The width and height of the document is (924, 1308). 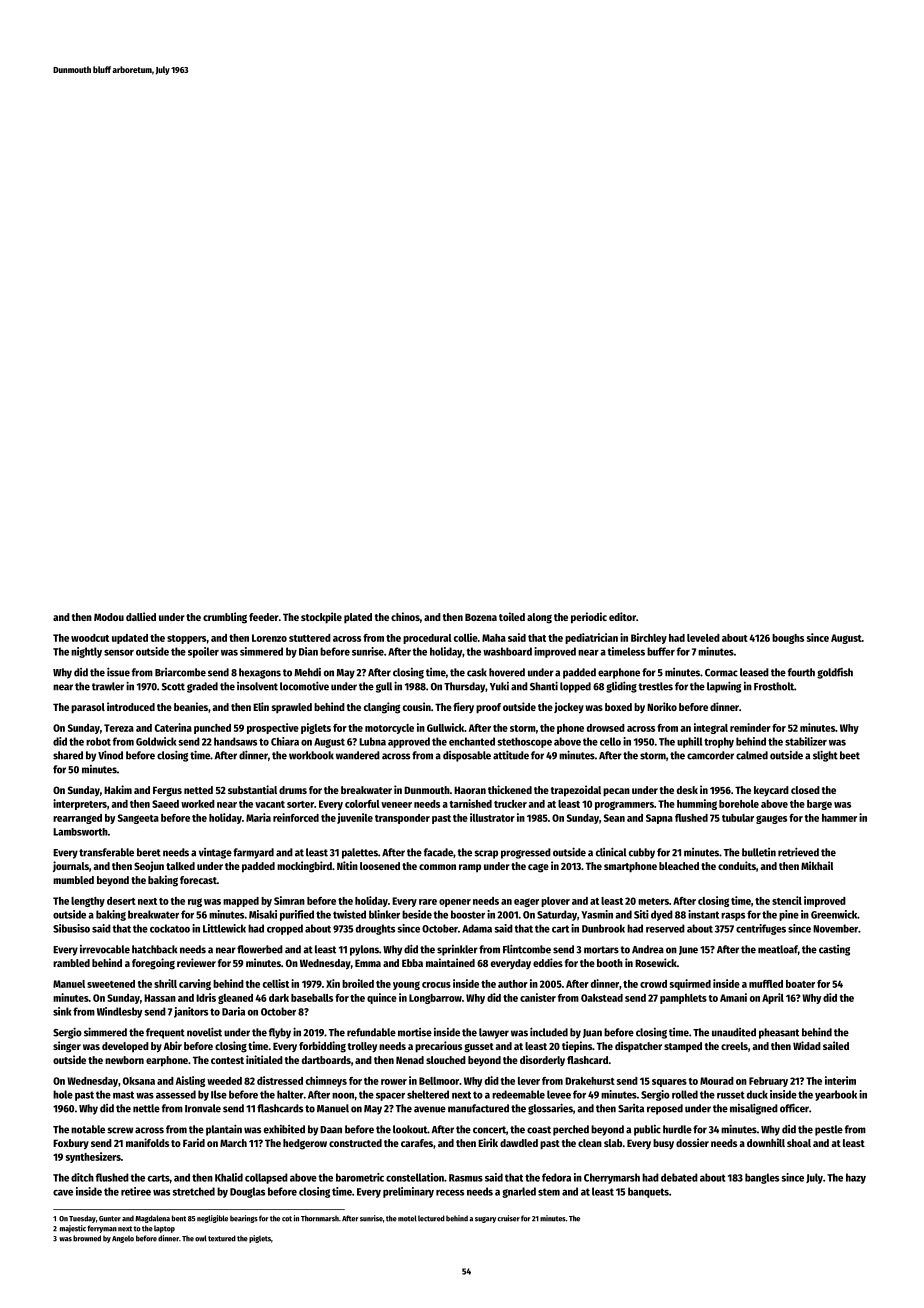 What do you see at coordinates (477, 672) in the document?
I see `cask` at bounding box center [477, 672].
